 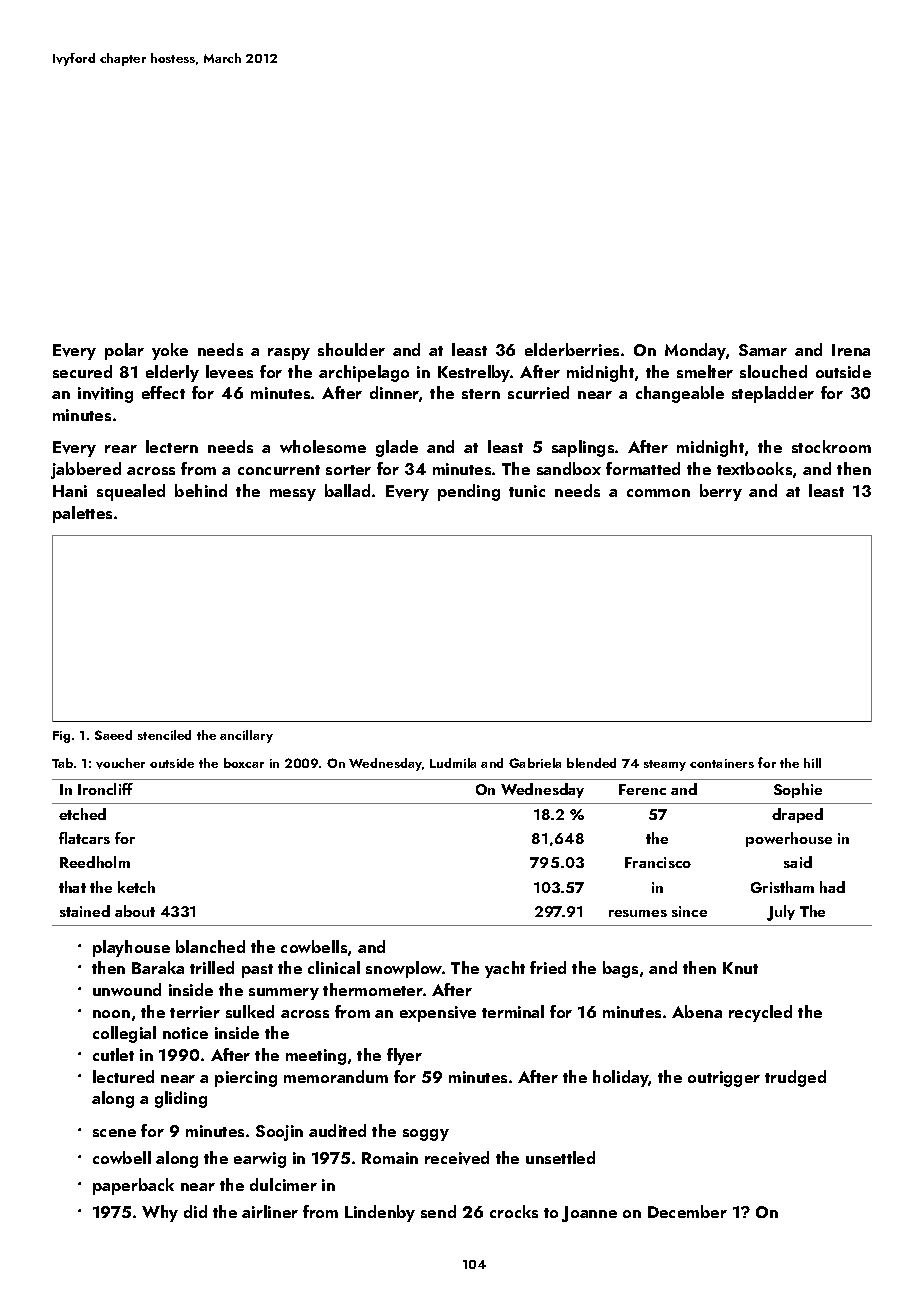 What do you see at coordinates (246, 736) in the page?
I see `ancillary` at bounding box center [246, 736].
